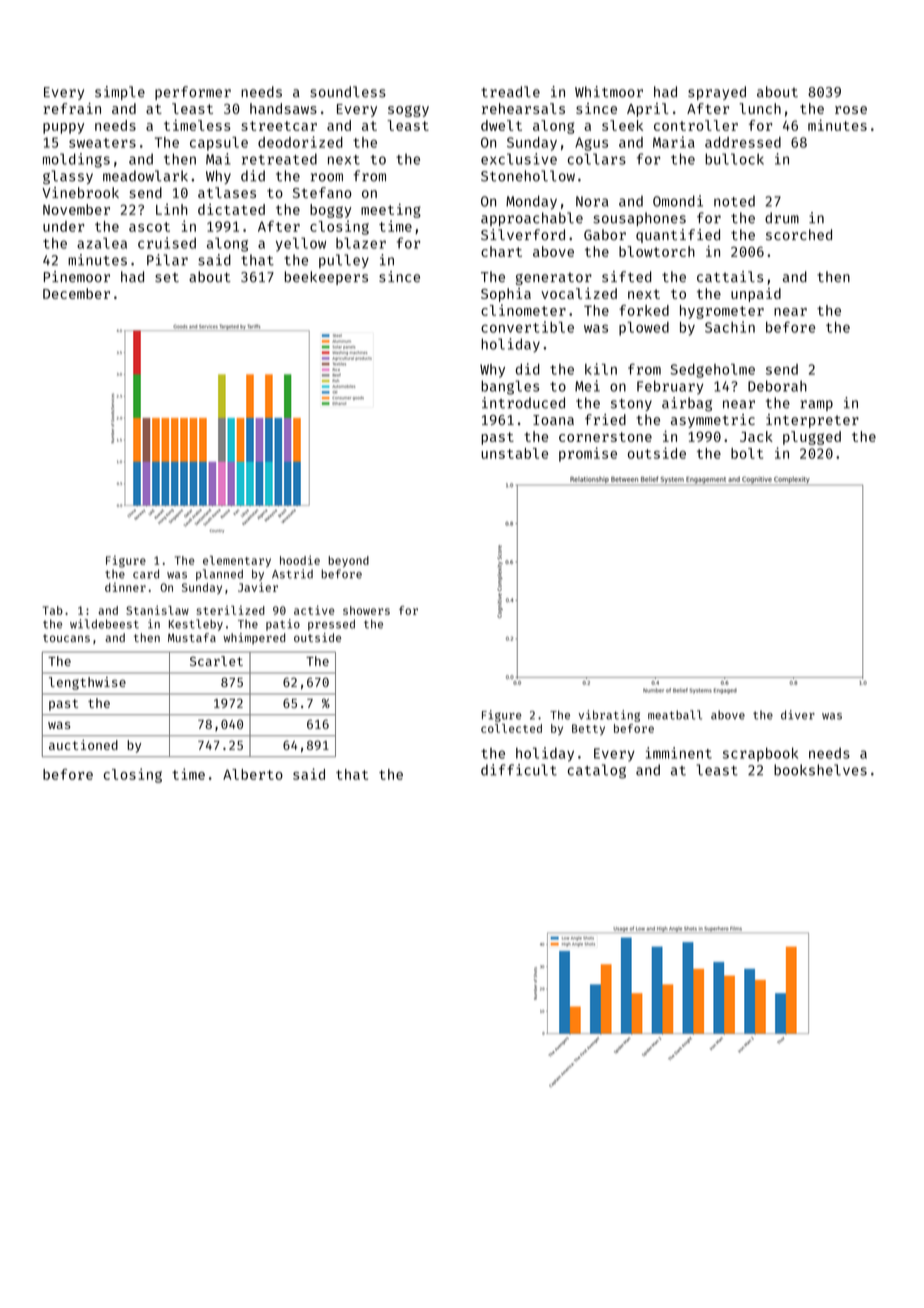  What do you see at coordinates (777, 386) in the page?
I see `Deborah` at bounding box center [777, 386].
